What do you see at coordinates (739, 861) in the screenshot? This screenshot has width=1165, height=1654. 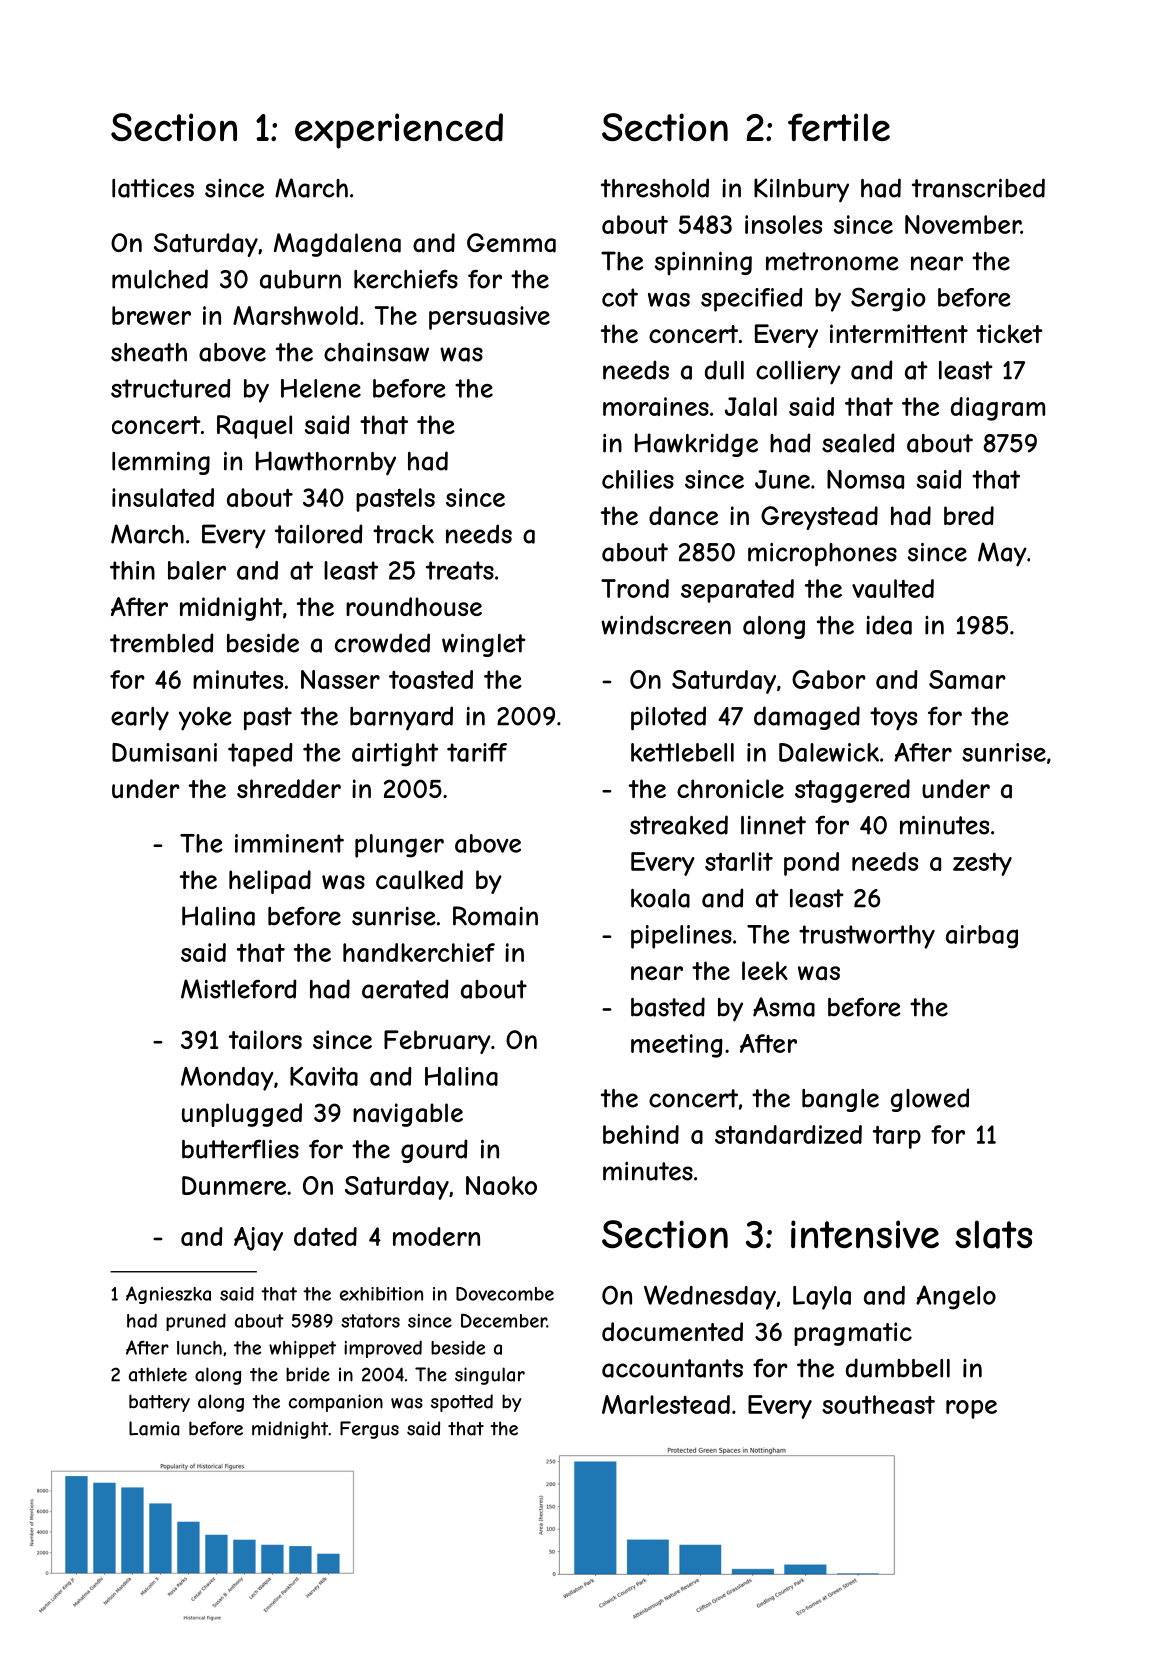 I see `starlit` at bounding box center [739, 861].
